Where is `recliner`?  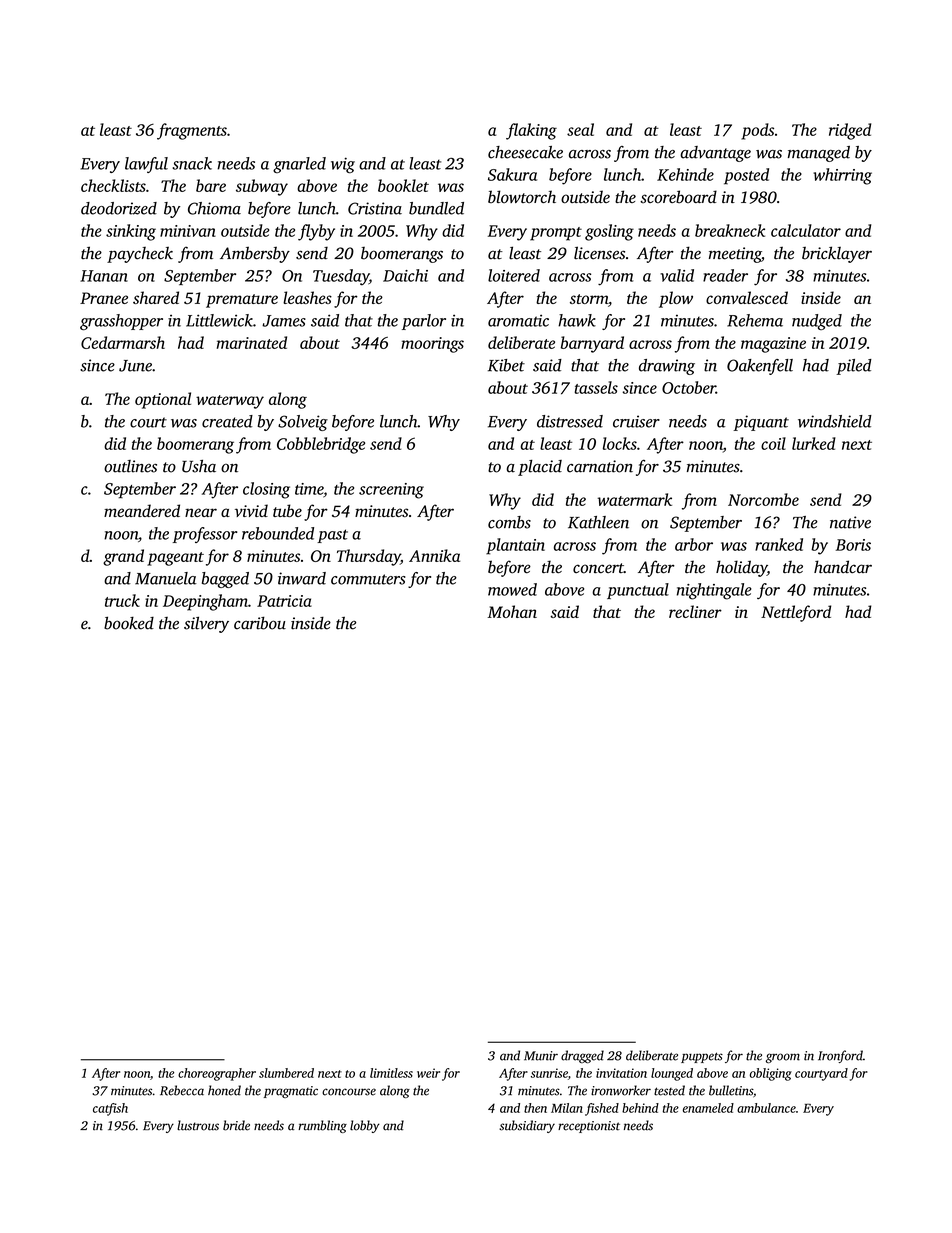 recliner is located at coordinates (695, 611).
